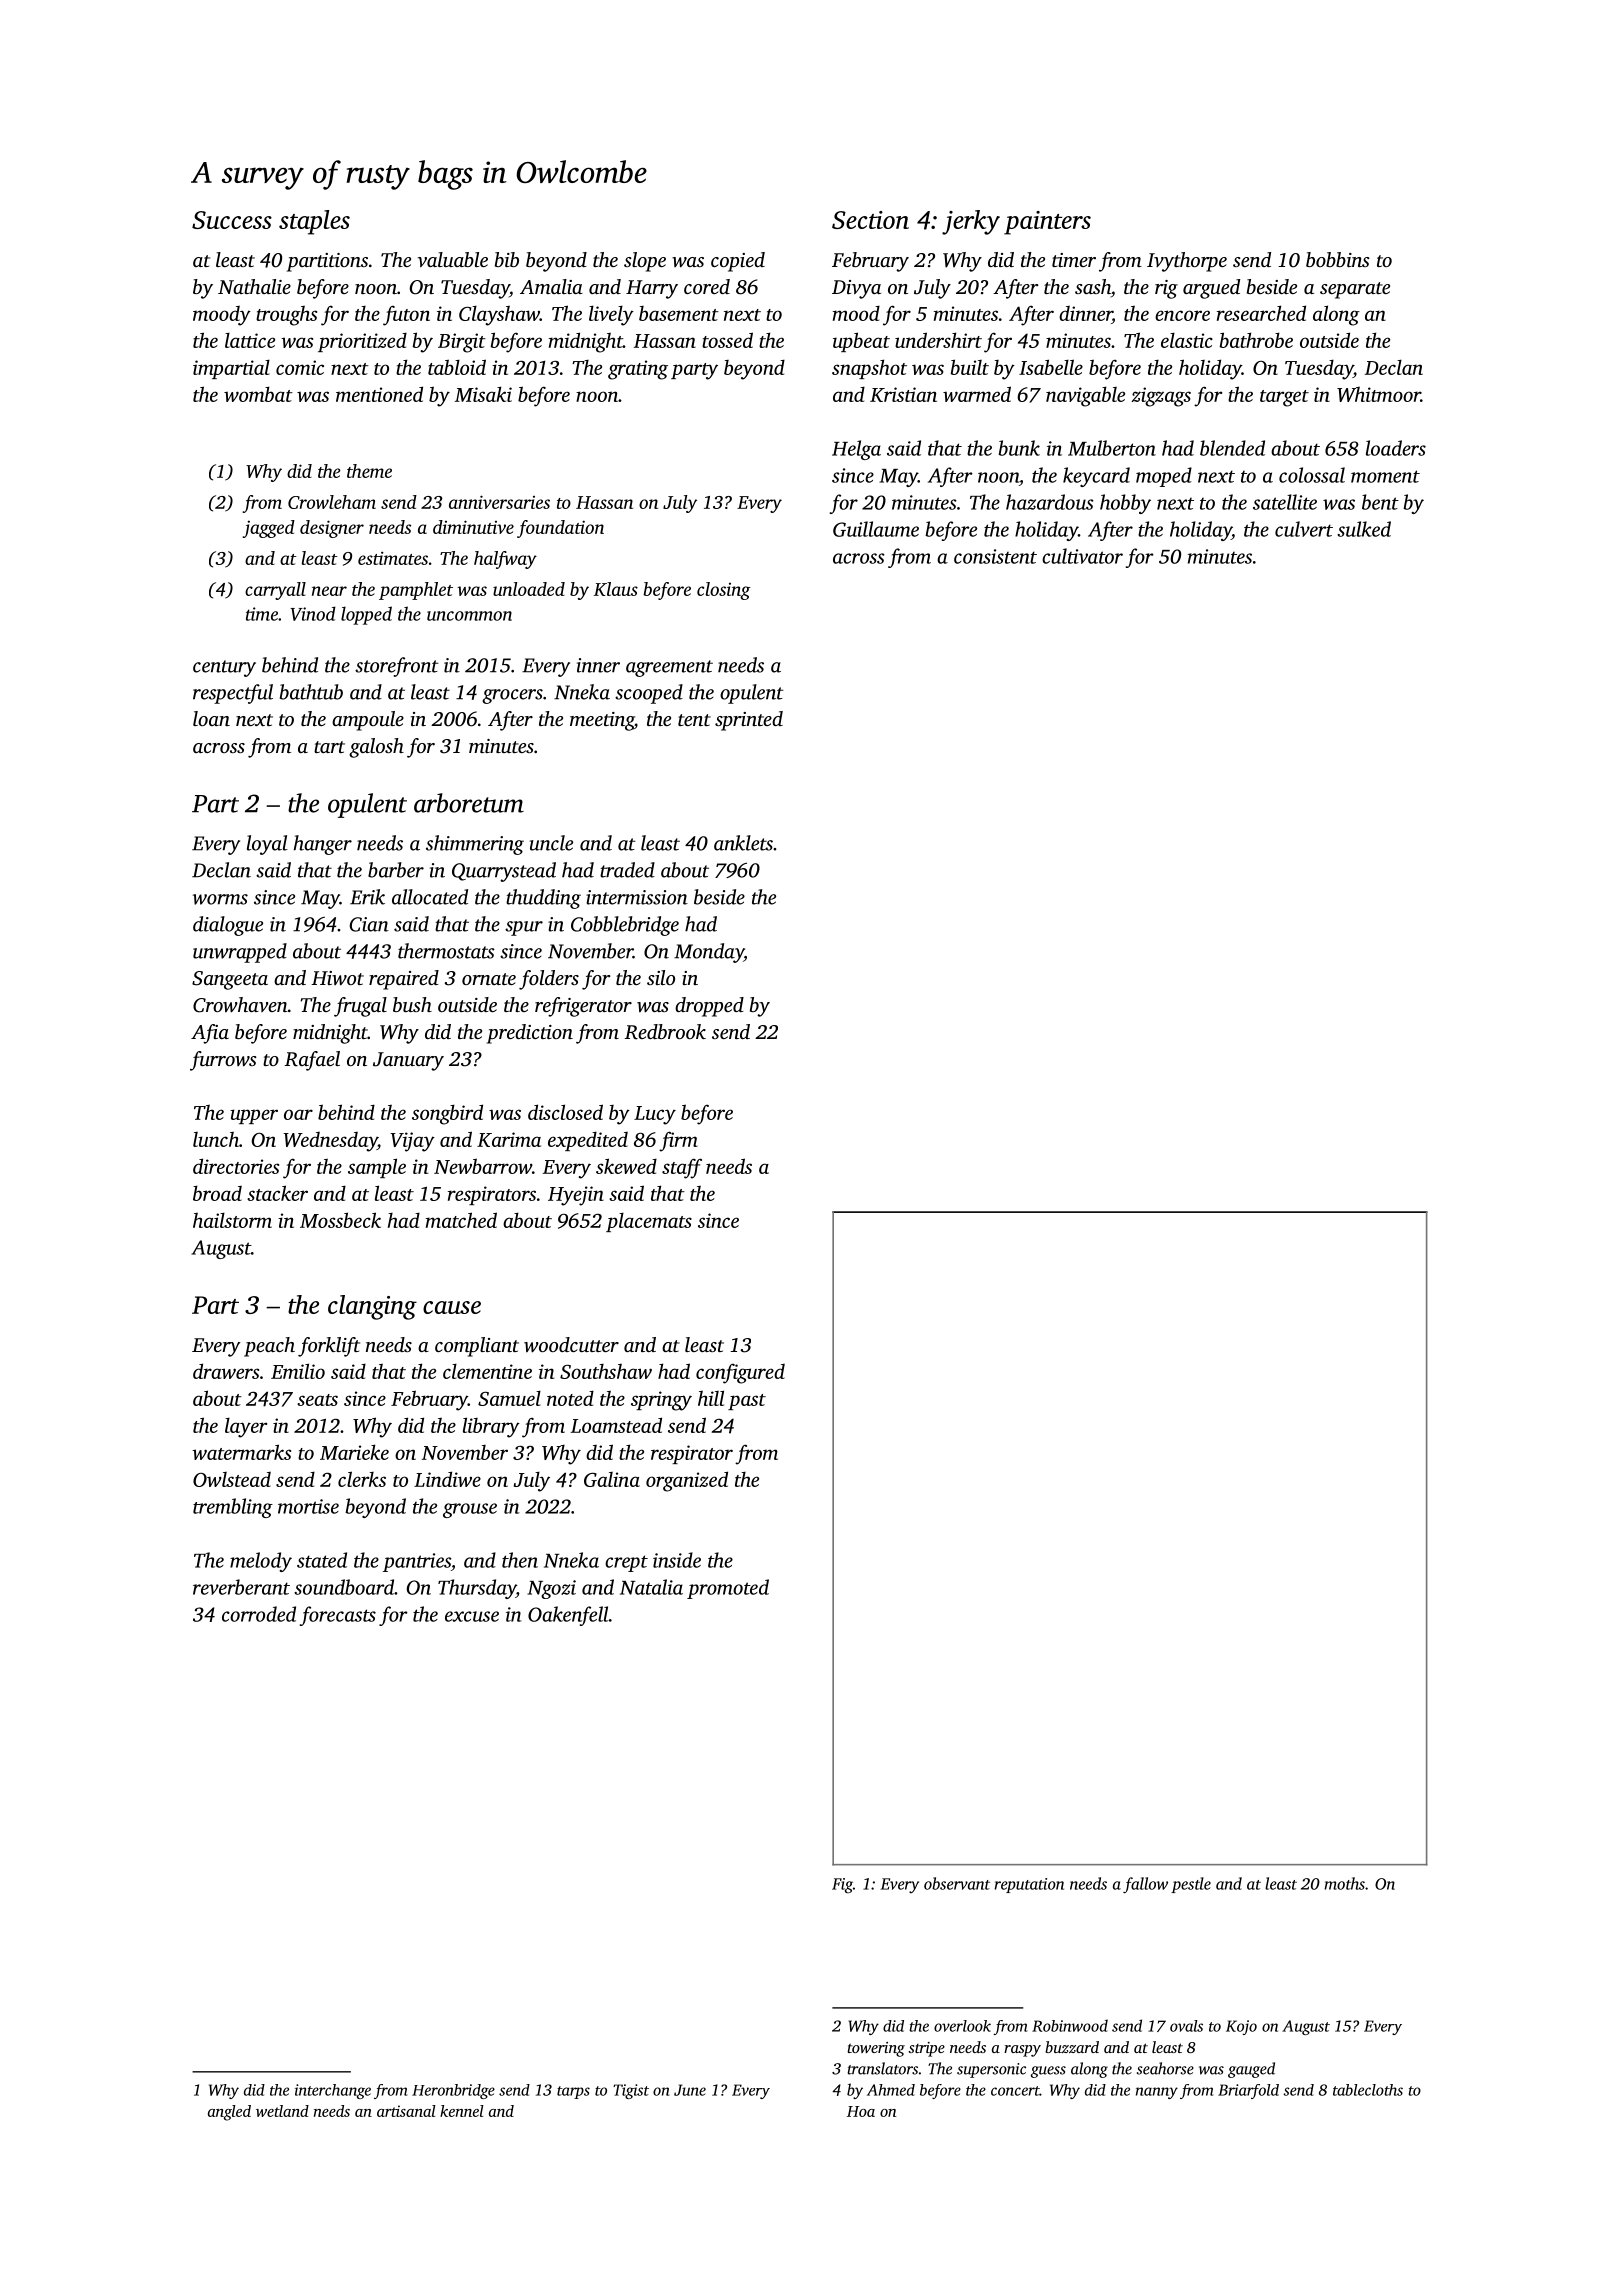  Describe the element at coordinates (606, 1371) in the screenshot. I see `Southshaw` at that location.
